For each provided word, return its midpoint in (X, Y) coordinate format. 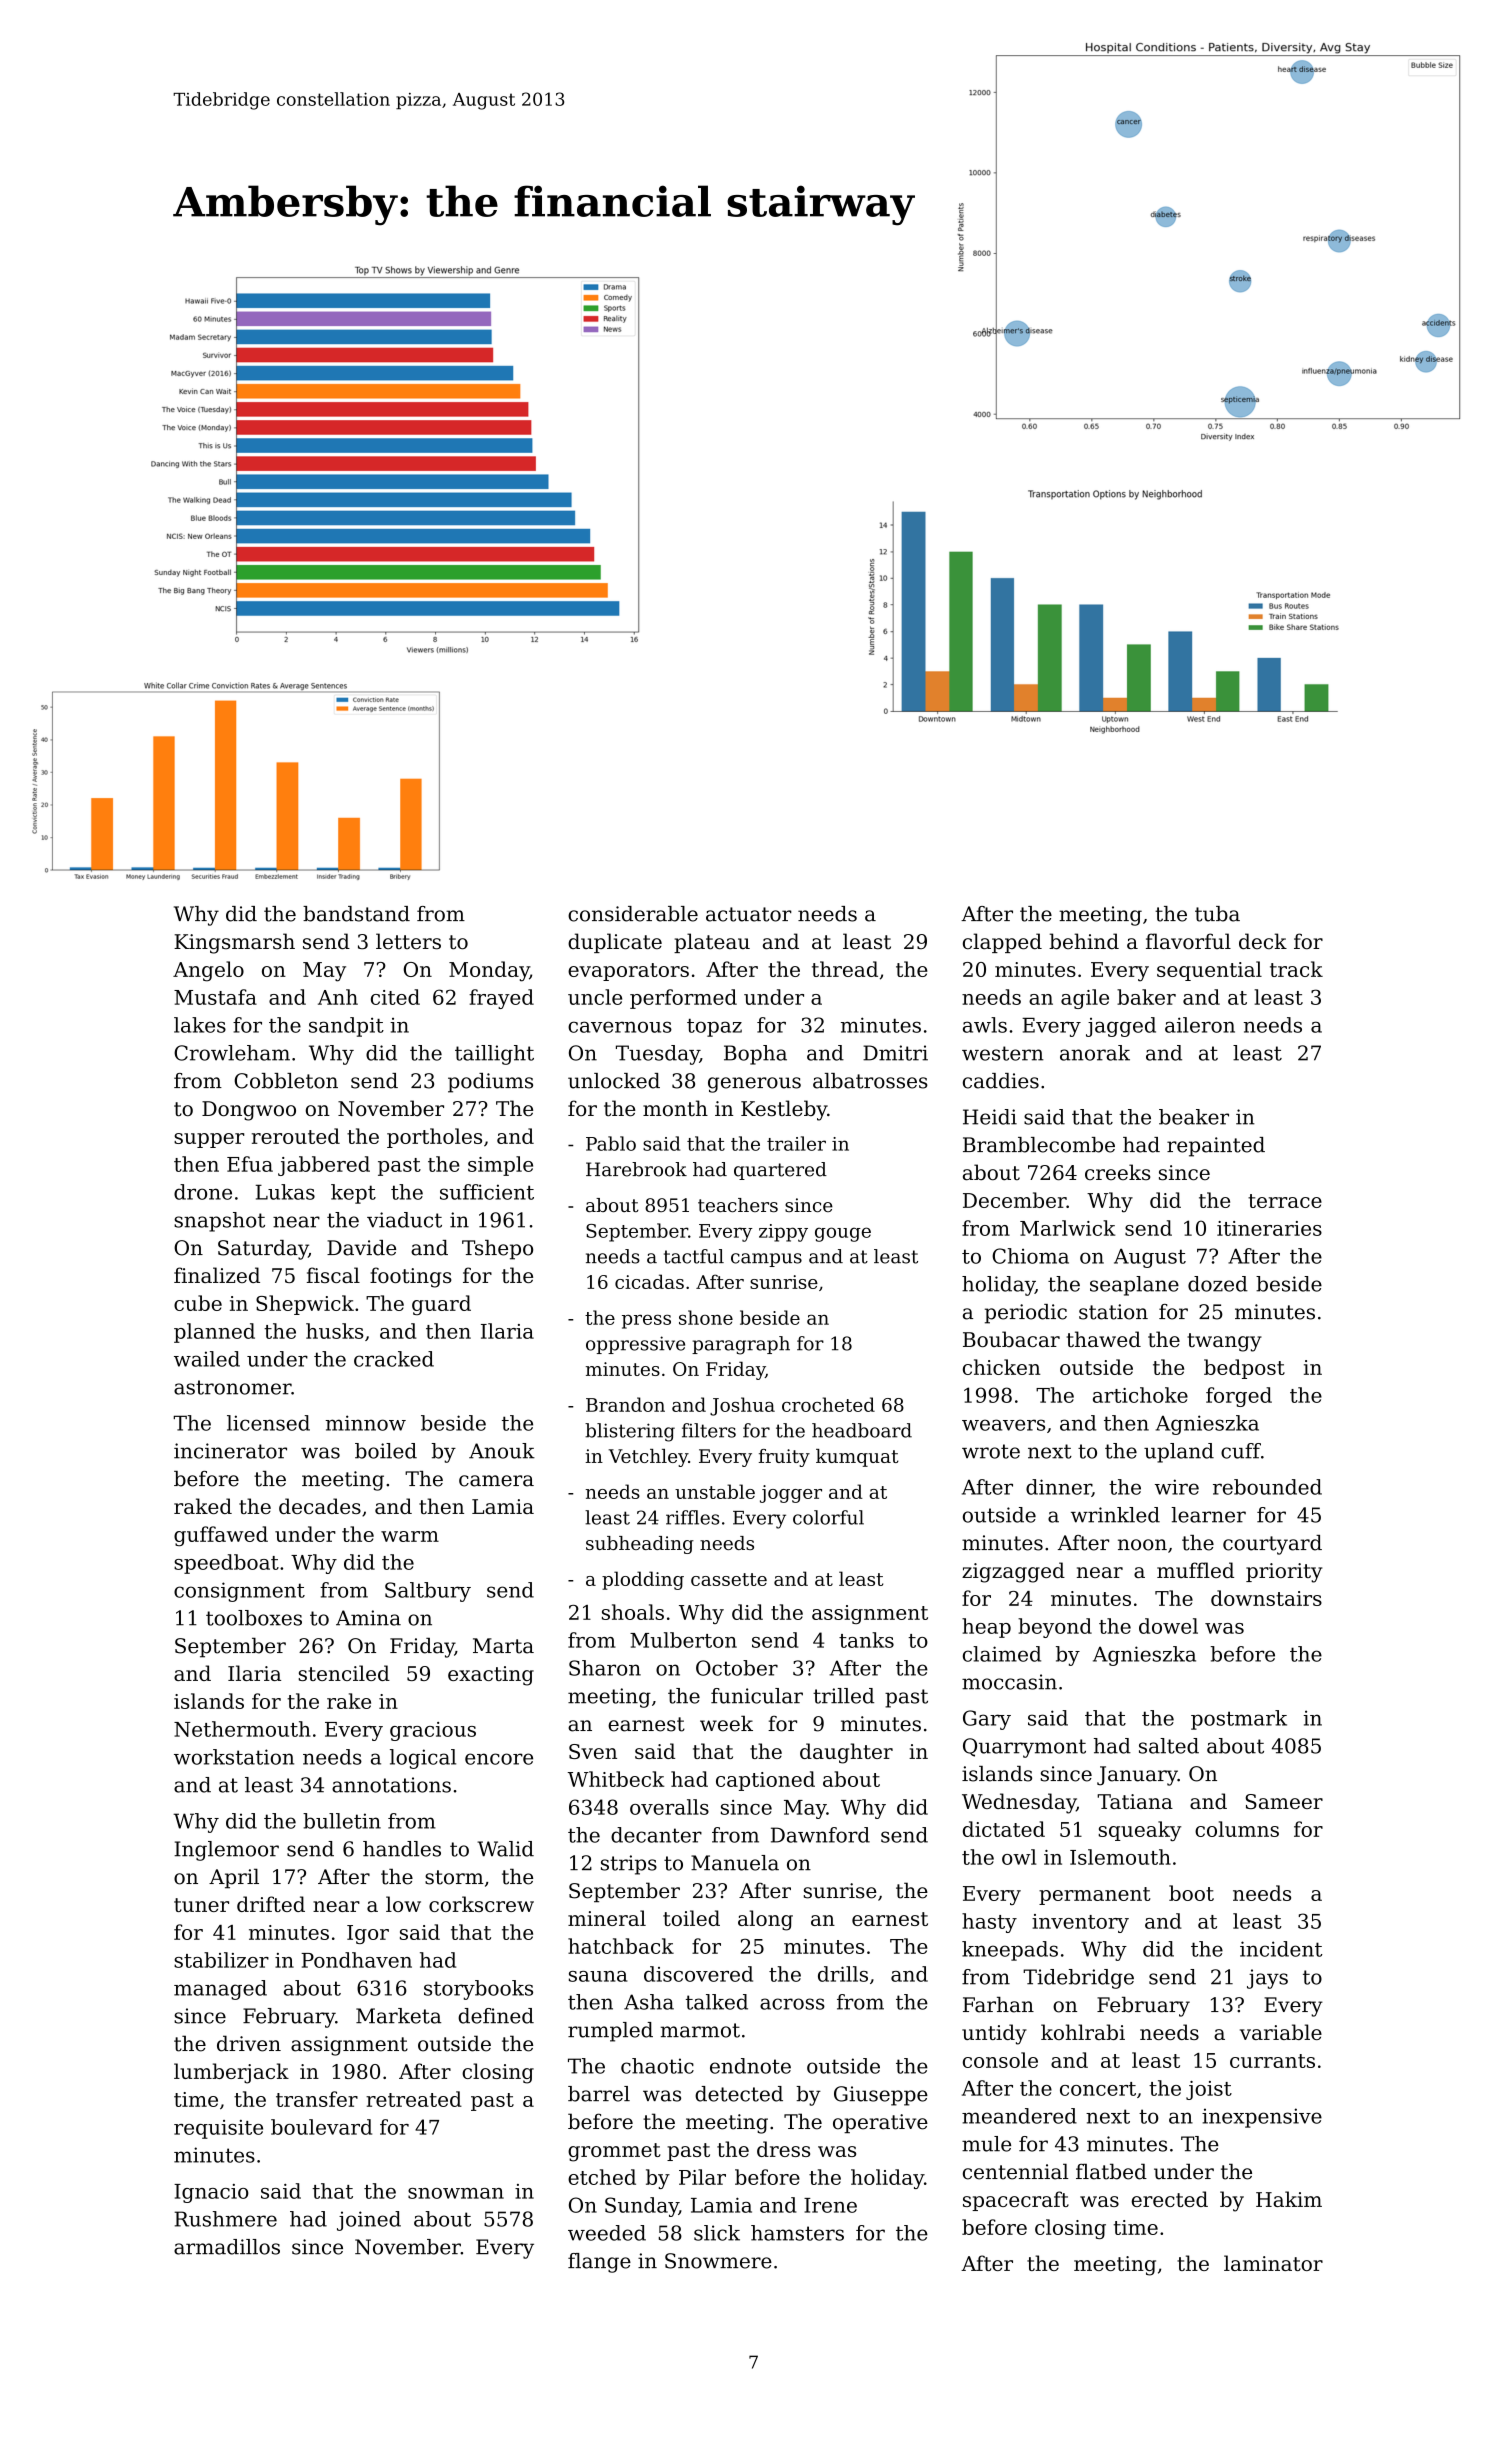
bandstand (356, 914)
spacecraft (1016, 2201)
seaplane (1134, 1286)
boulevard (321, 2127)
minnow (365, 1423)
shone (706, 1317)
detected (739, 2094)
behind (1084, 941)
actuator (749, 914)
